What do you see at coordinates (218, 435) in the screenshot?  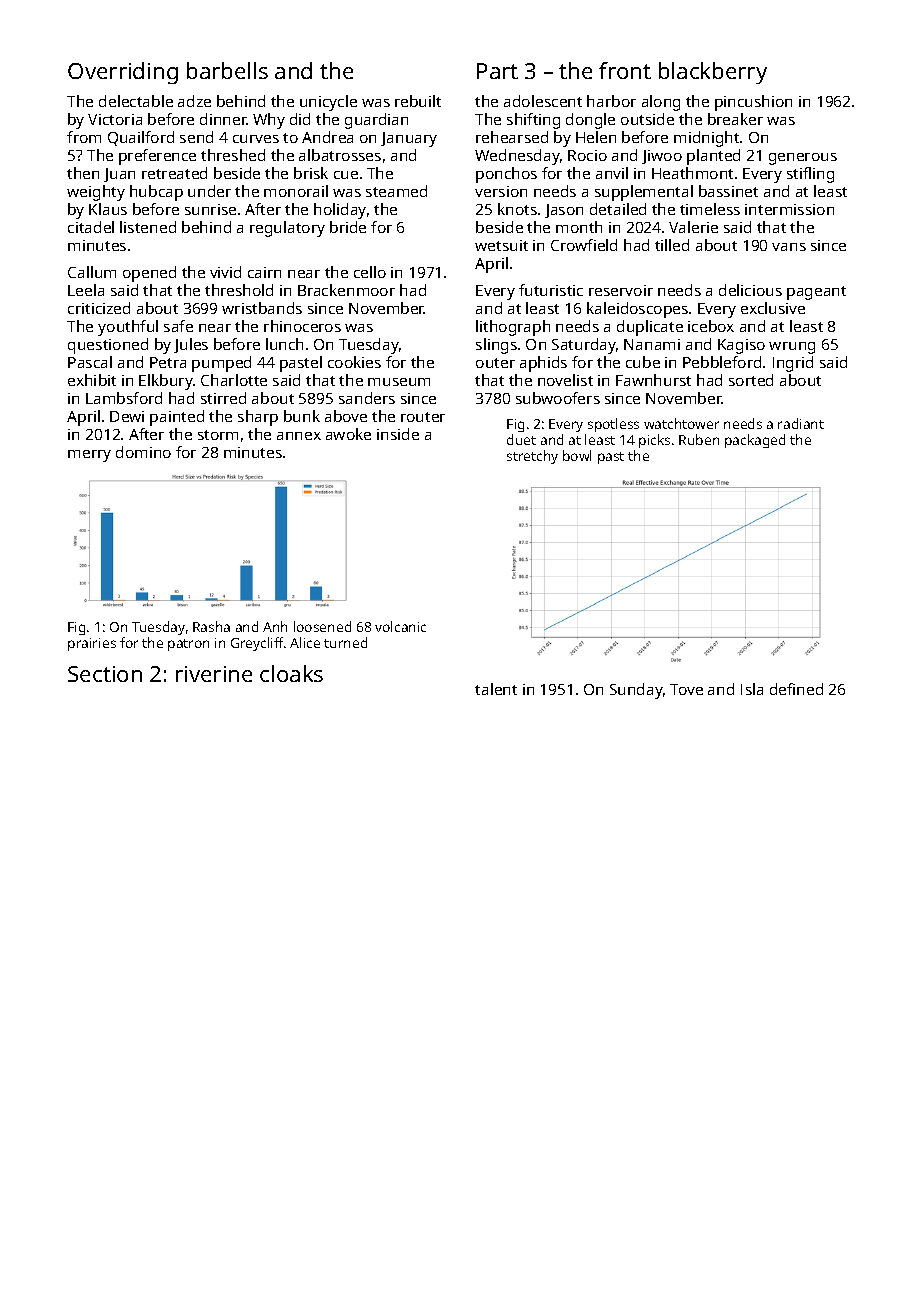 I see `storm` at bounding box center [218, 435].
